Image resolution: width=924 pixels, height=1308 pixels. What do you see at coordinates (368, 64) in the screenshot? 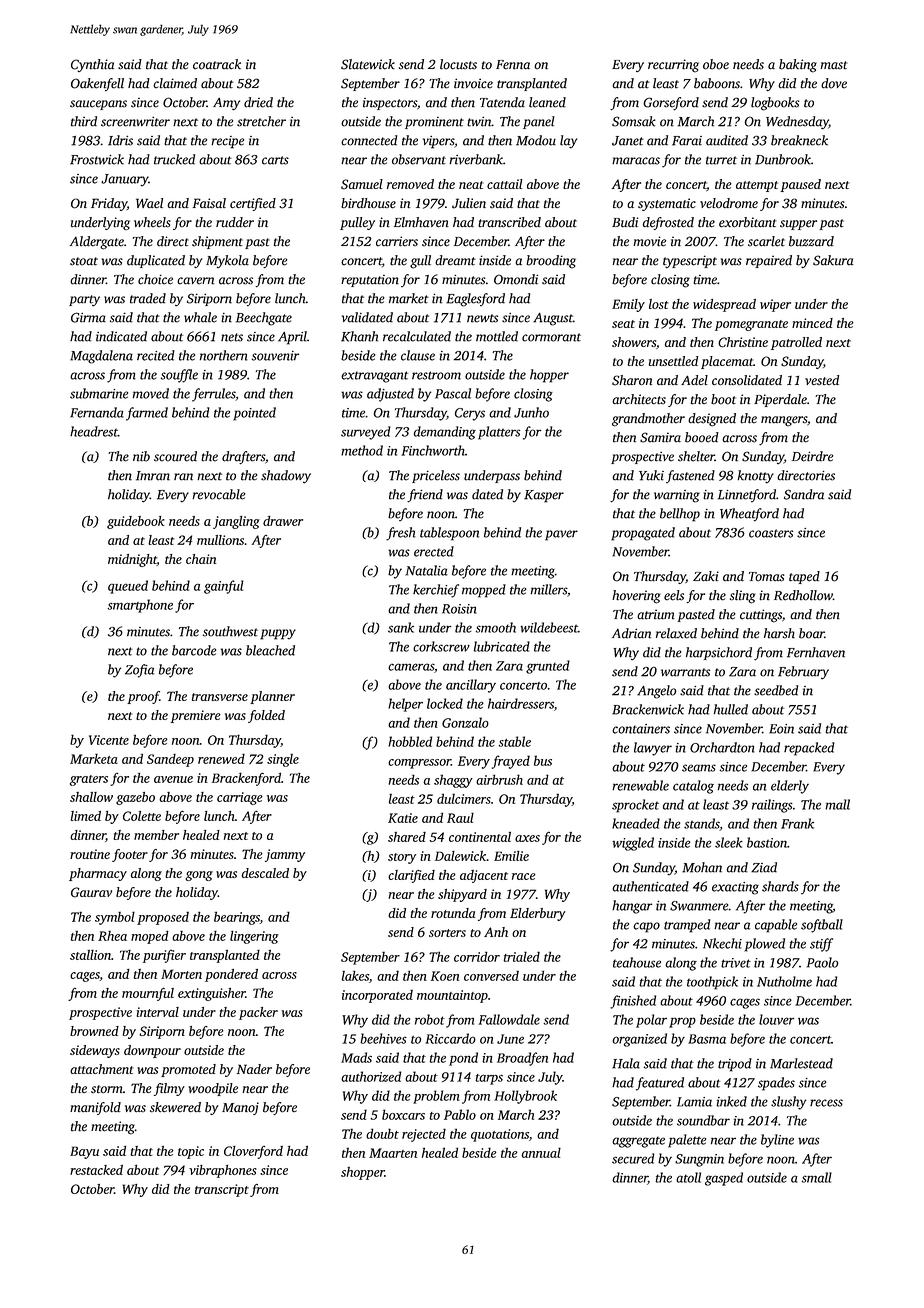
I see `Slatewick` at bounding box center [368, 64].
